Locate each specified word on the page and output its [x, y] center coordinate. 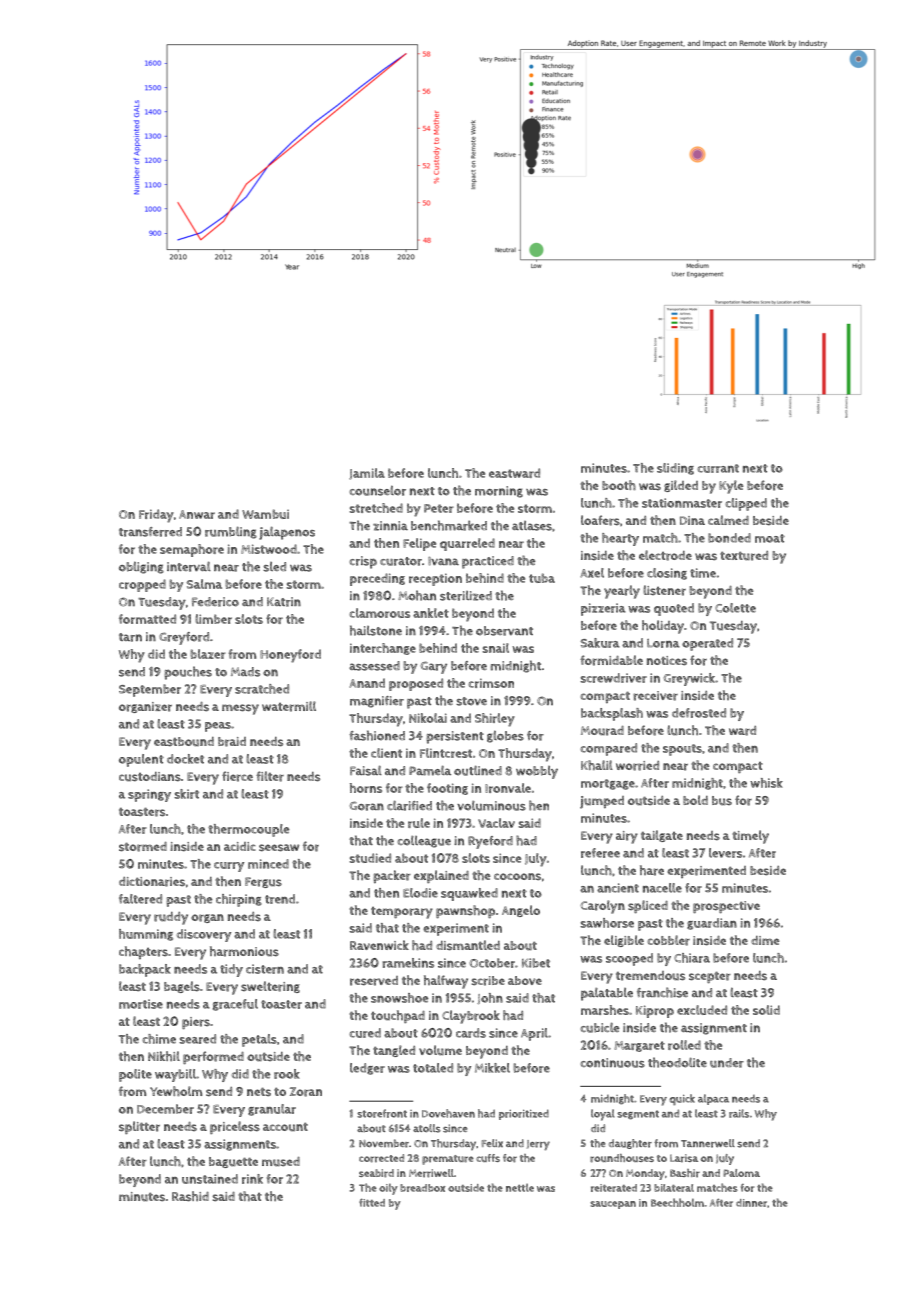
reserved [374, 981]
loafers [600, 520]
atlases [532, 526]
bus [722, 800]
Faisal [366, 770]
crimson [491, 683]
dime [765, 940]
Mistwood [269, 549]
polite [135, 1075]
